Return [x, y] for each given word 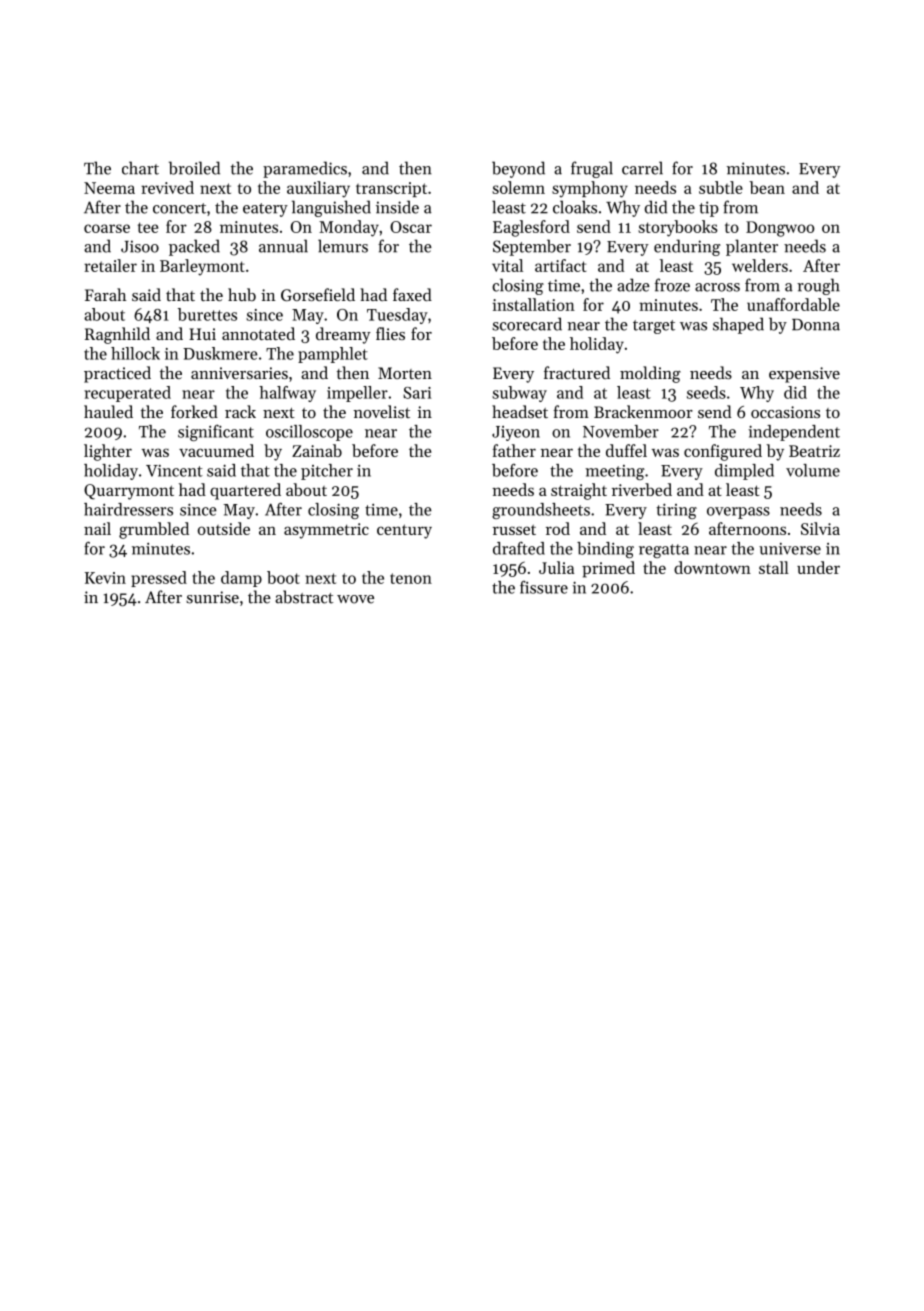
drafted [519, 548]
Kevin [105, 578]
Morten [405, 373]
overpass [738, 513]
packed [194, 247]
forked [194, 411]
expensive [804, 375]
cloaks [575, 207]
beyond [518, 169]
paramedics [305, 169]
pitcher [327, 472]
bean [767, 187]
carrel [642, 168]
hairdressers [128, 509]
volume [813, 470]
